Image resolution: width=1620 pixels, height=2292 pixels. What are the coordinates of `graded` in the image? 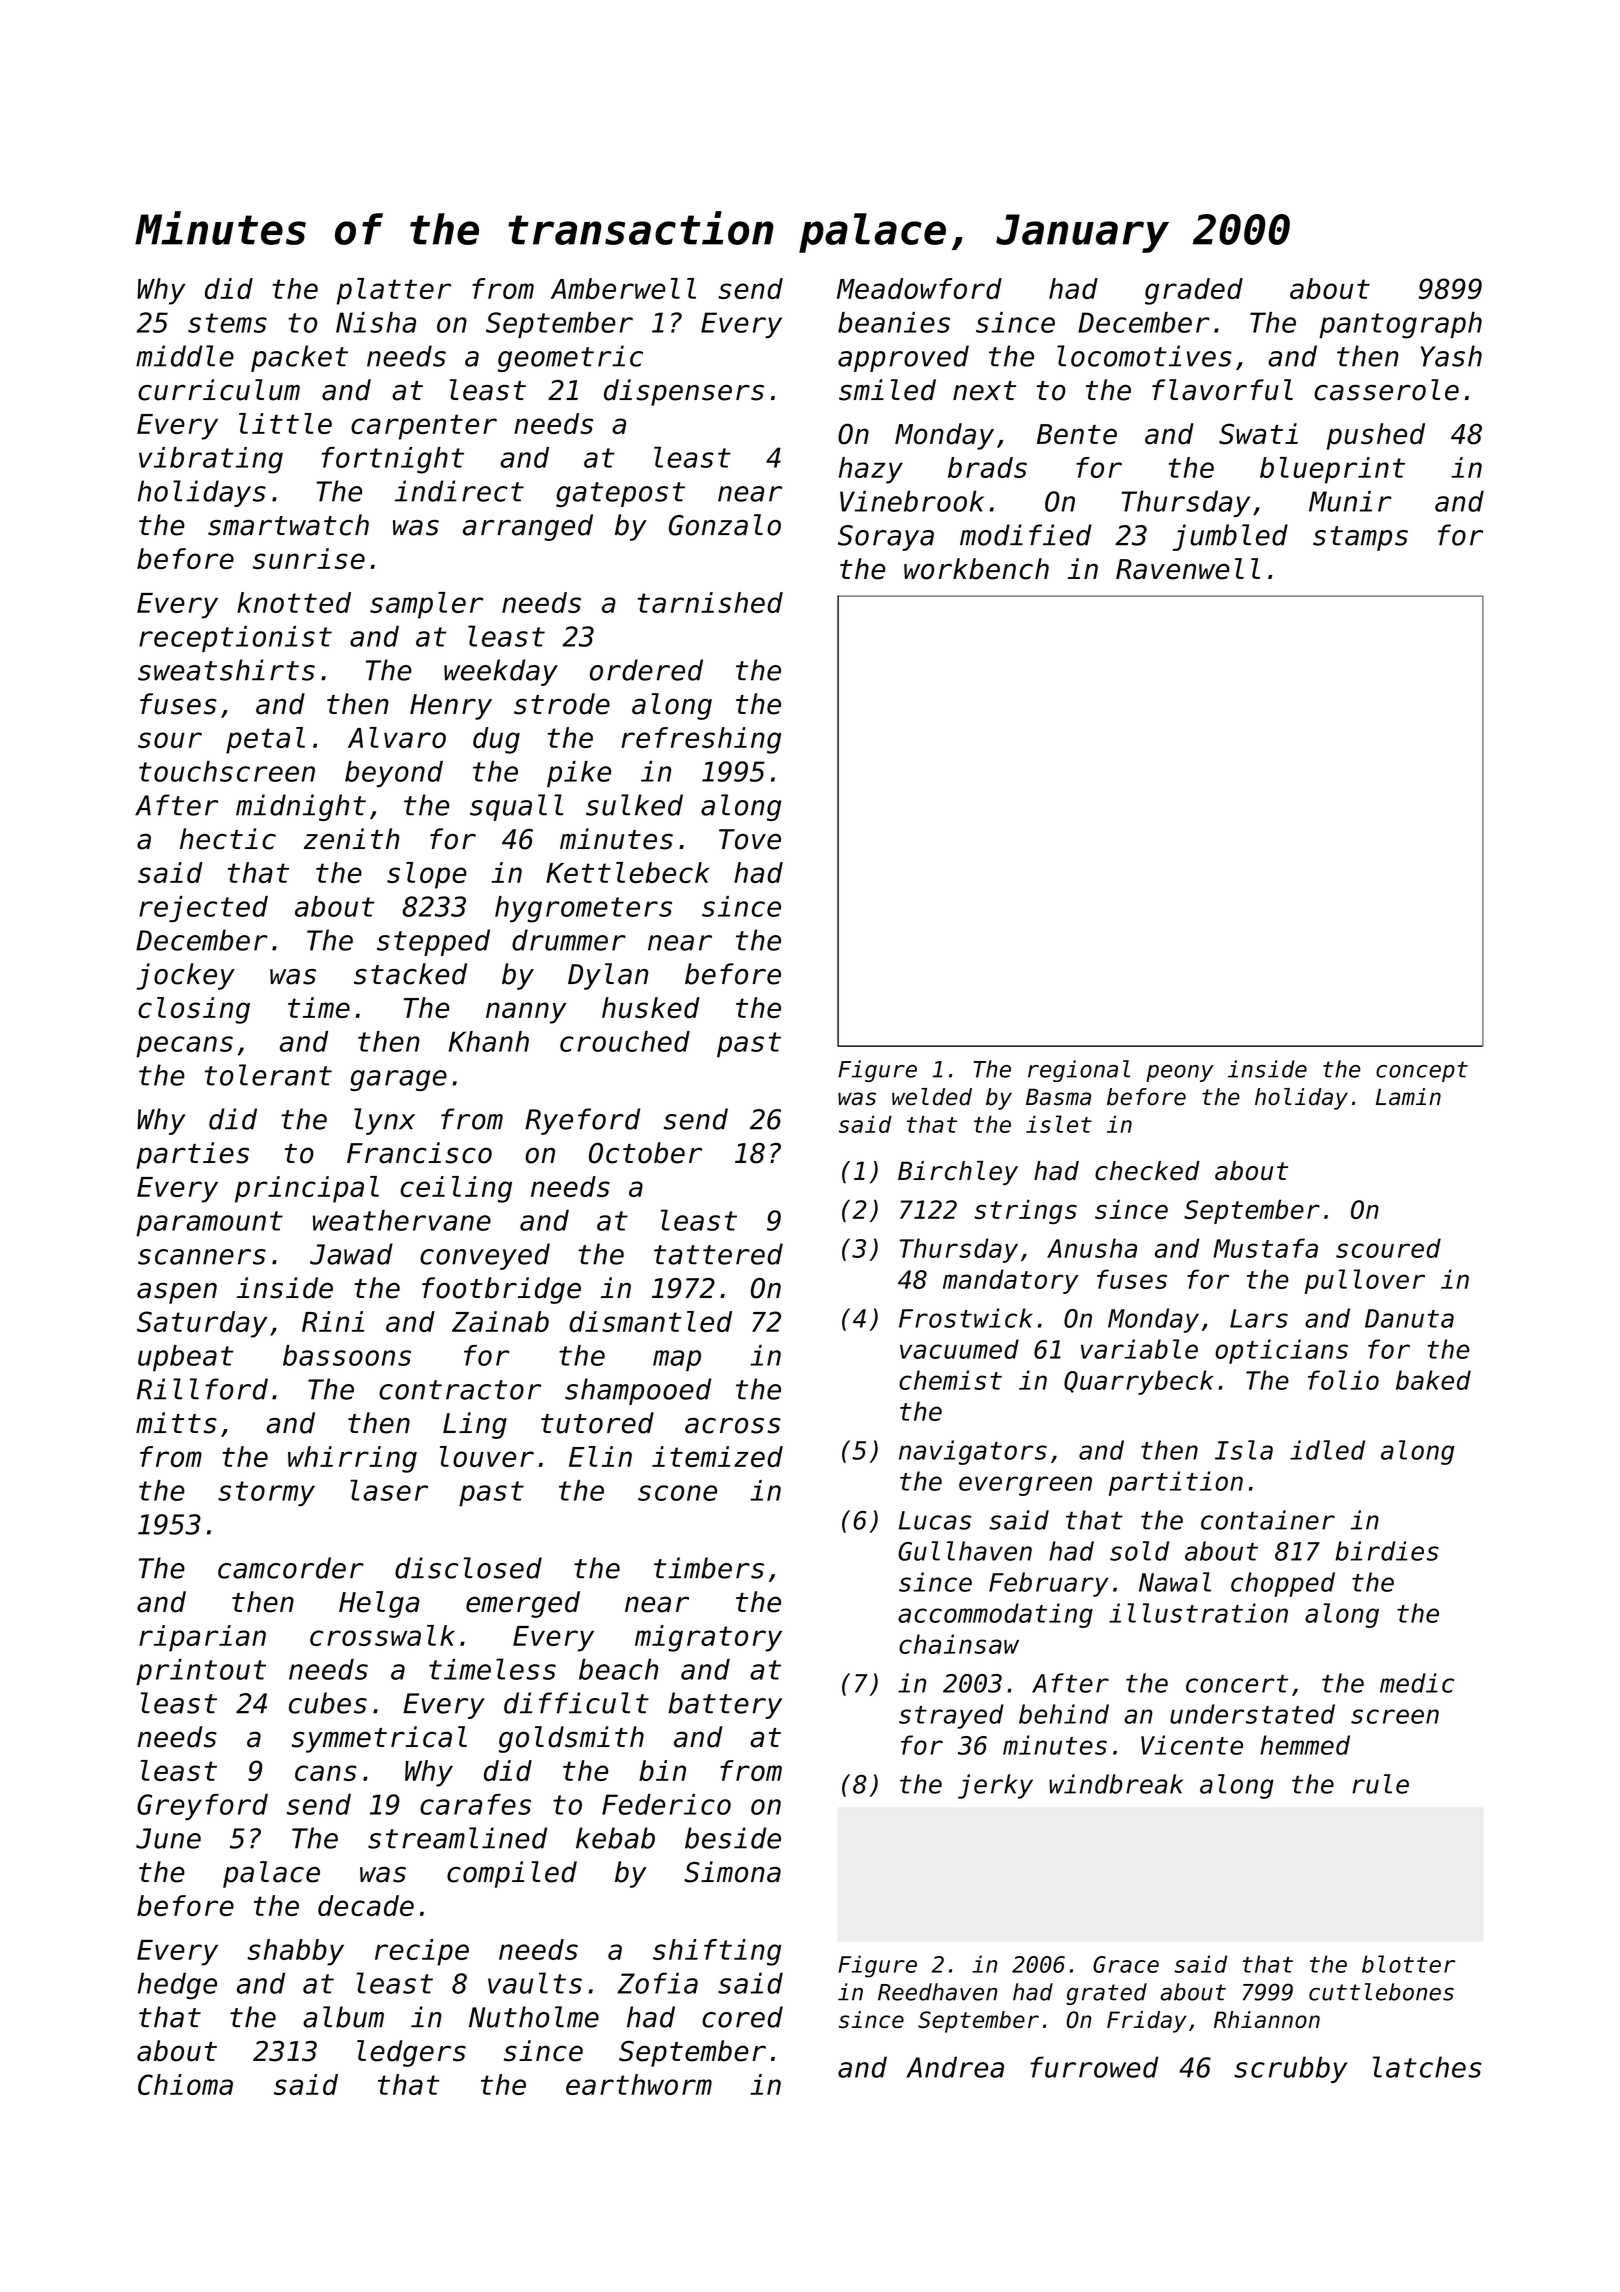 It's located at (1194, 291).
